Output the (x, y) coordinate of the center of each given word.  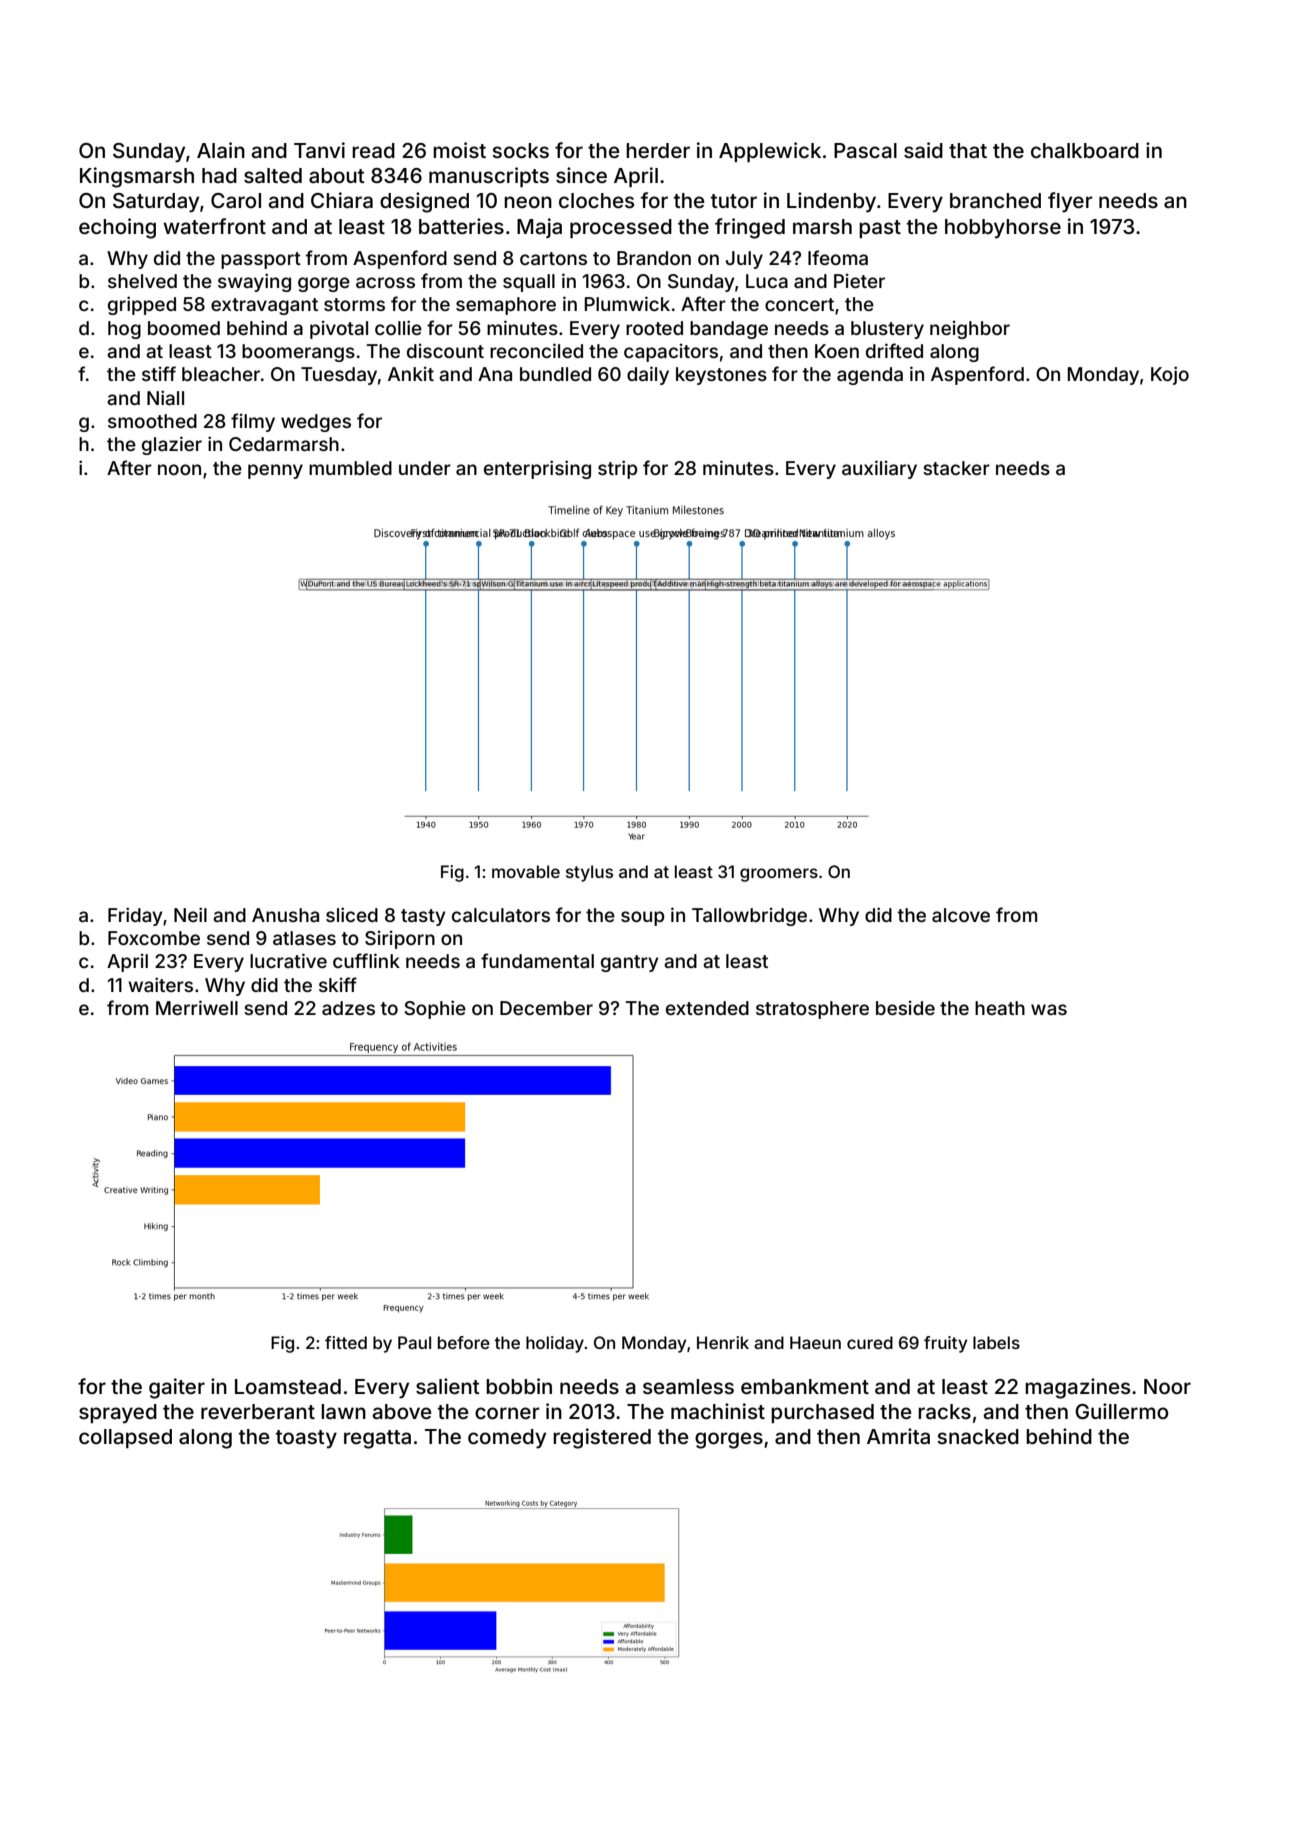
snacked (978, 1436)
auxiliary (879, 469)
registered (602, 1438)
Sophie (435, 1009)
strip (617, 469)
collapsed (125, 1438)
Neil (190, 914)
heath (1000, 1008)
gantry (630, 963)
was (1049, 1009)
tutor (734, 201)
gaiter (177, 1388)
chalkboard (1085, 150)
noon (179, 469)
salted (273, 175)
